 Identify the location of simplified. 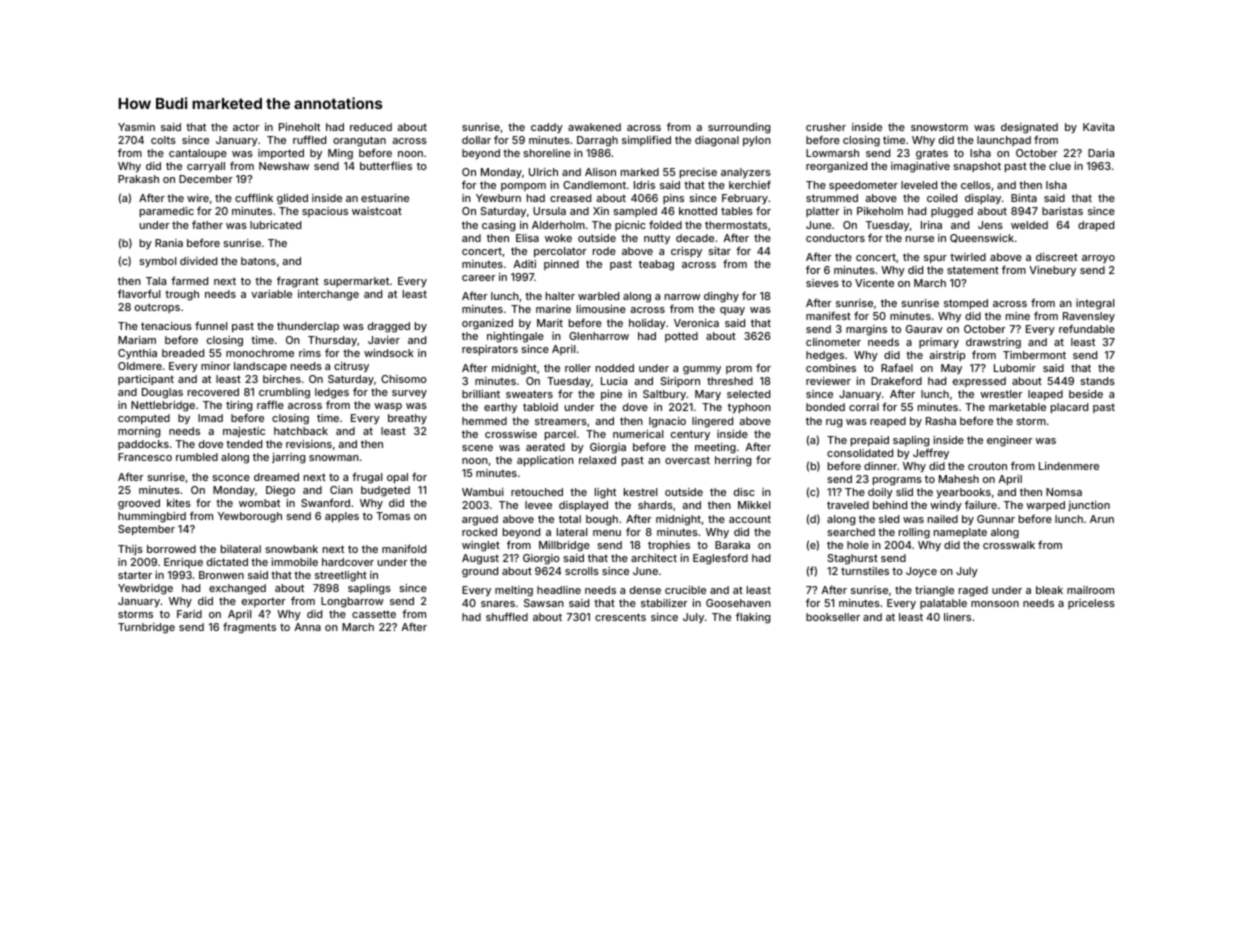
(646, 140).
